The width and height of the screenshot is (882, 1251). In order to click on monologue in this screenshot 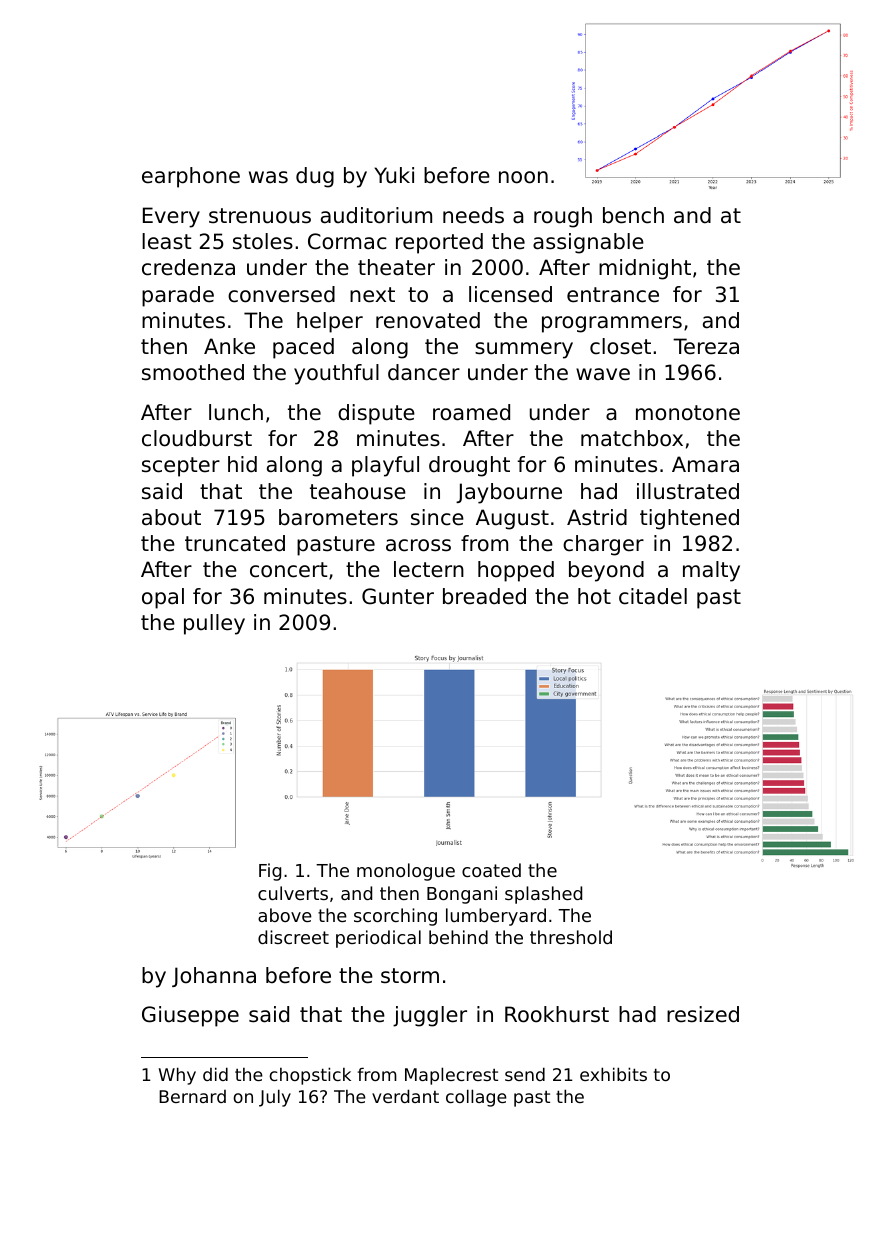, I will do `click(406, 872)`.
